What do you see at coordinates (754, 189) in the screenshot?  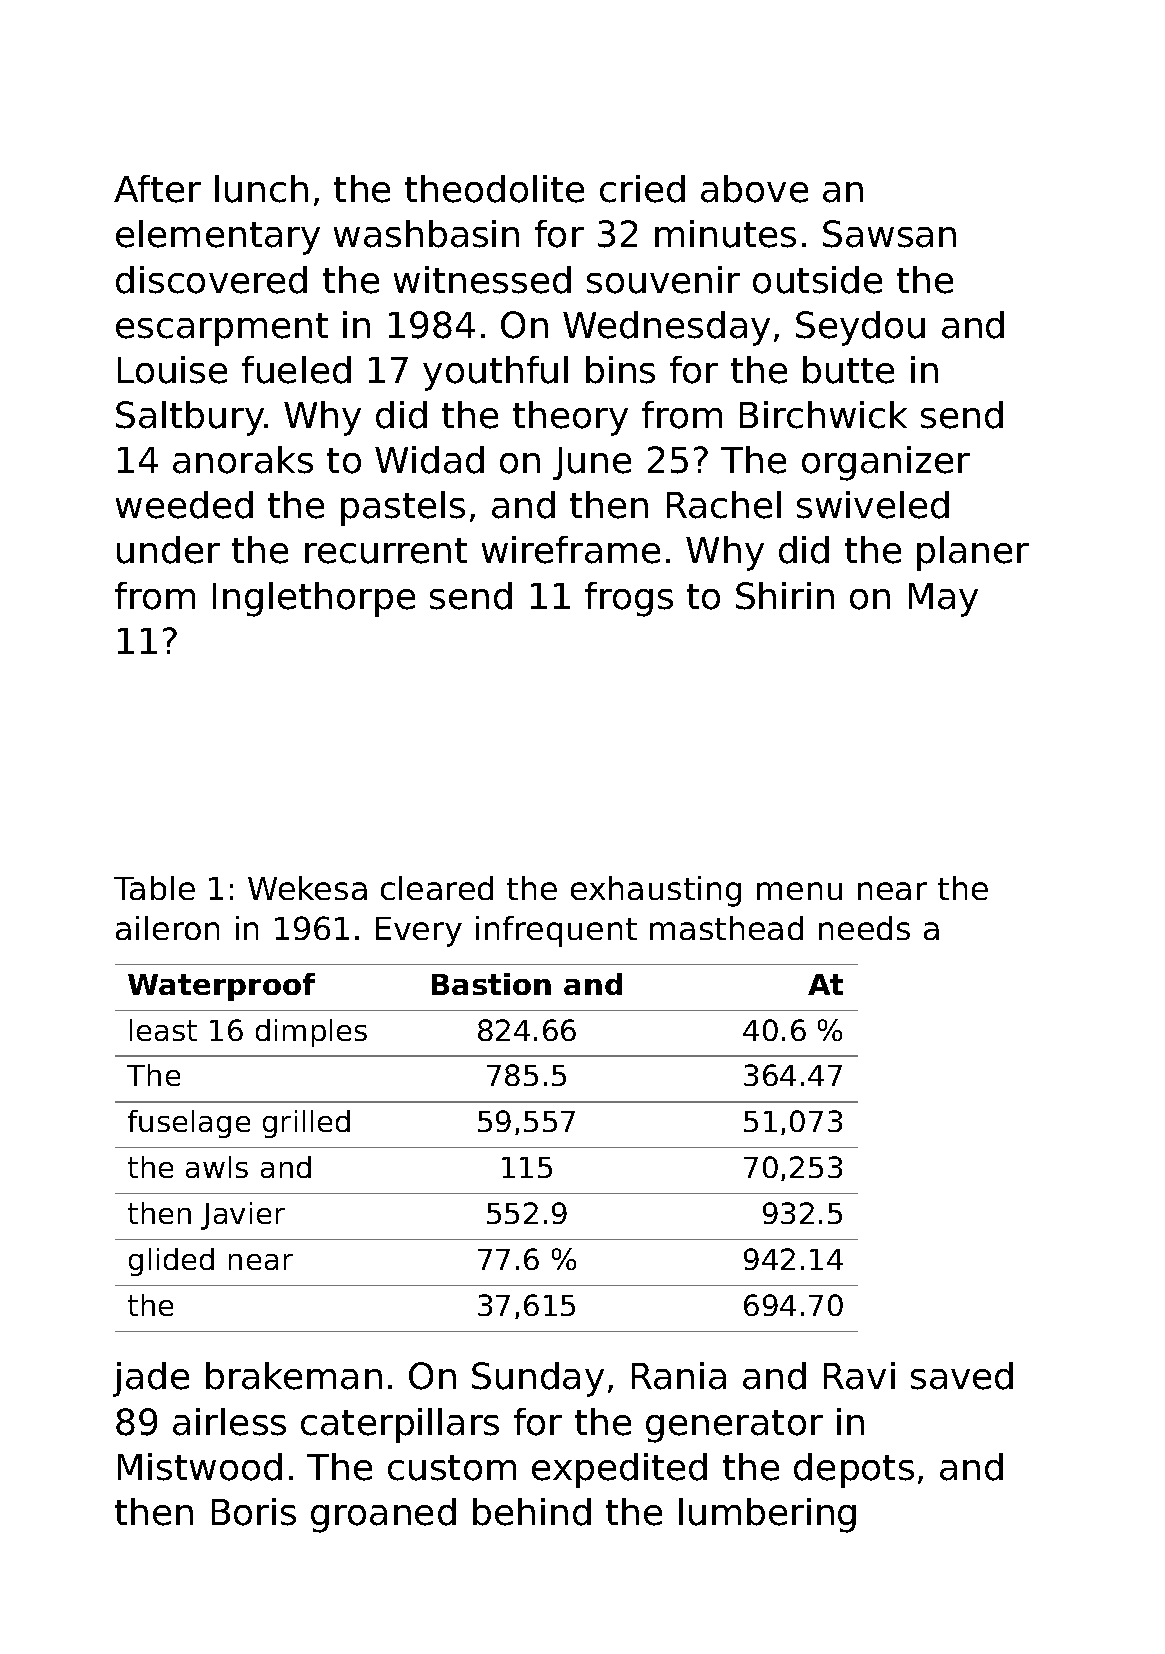 I see `above` at bounding box center [754, 189].
